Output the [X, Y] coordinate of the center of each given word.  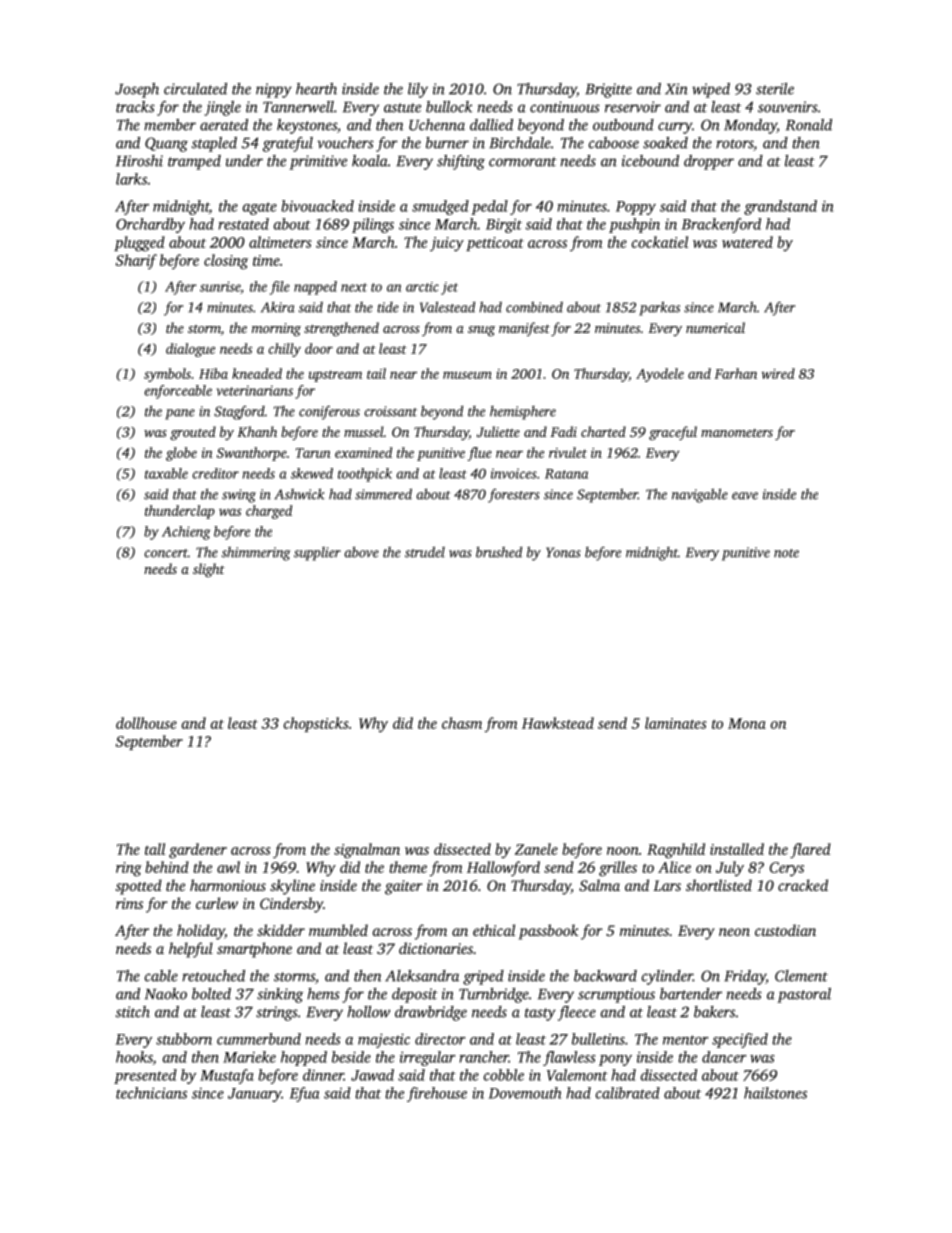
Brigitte [608, 90]
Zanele [536, 849]
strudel [425, 552]
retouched [213, 976]
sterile [775, 89]
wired [778, 373]
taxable [166, 473]
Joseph [137, 90]
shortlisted [719, 885]
